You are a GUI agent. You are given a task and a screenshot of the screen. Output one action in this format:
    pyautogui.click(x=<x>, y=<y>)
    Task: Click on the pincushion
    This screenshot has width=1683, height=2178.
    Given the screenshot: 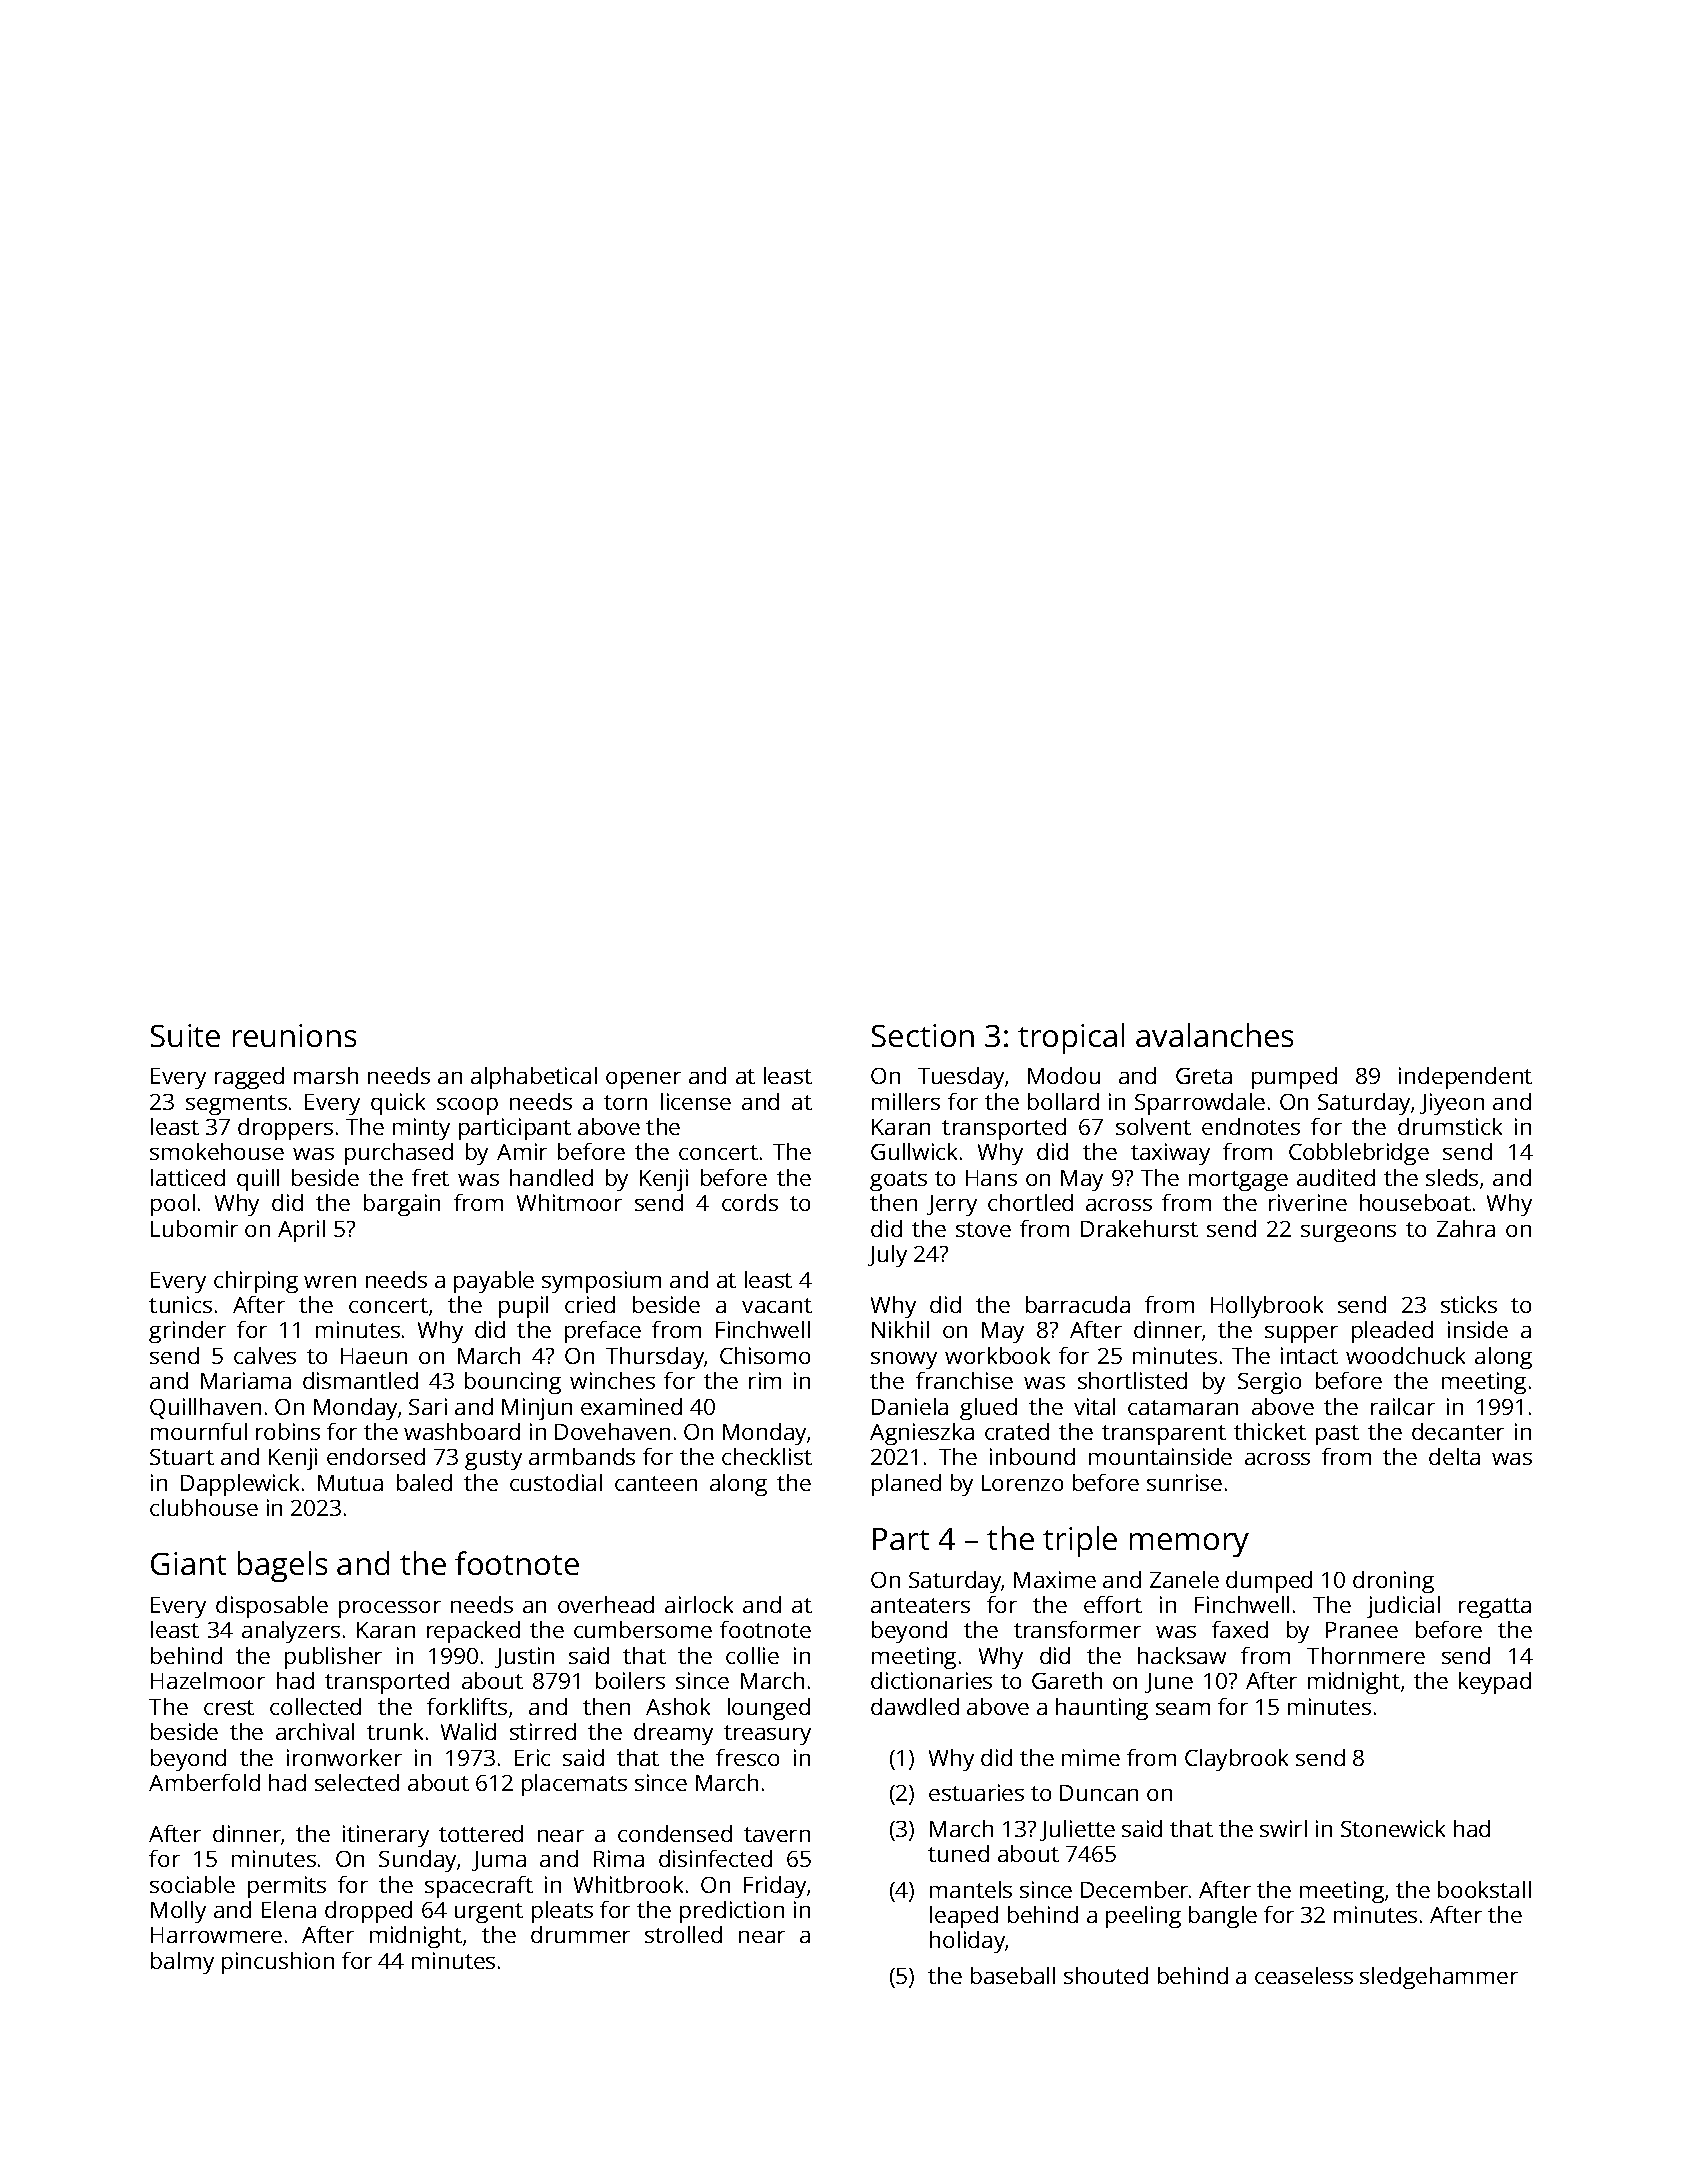 What is the action you would take?
    pyautogui.click(x=278, y=1963)
